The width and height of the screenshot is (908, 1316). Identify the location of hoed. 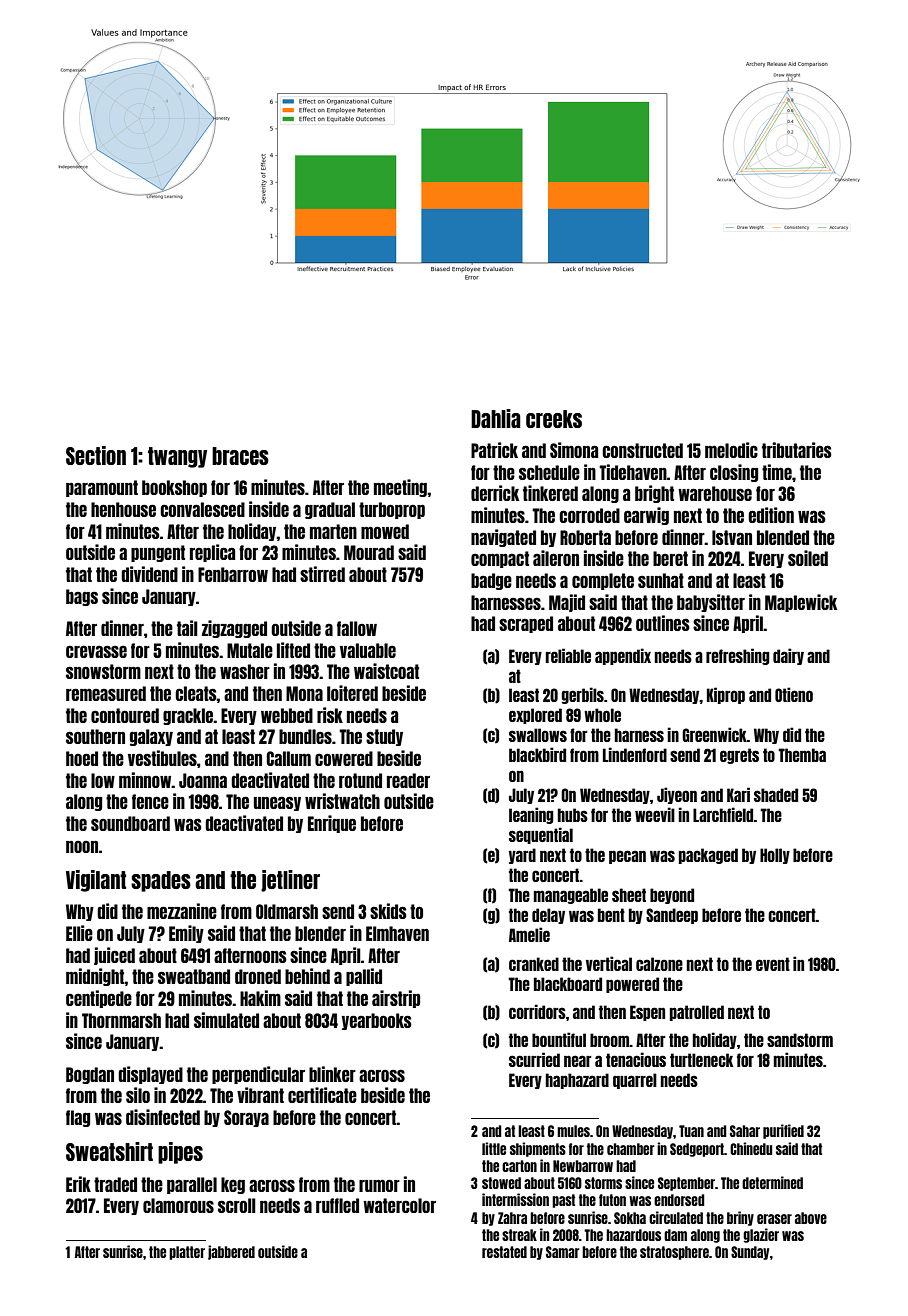
(82, 758).
